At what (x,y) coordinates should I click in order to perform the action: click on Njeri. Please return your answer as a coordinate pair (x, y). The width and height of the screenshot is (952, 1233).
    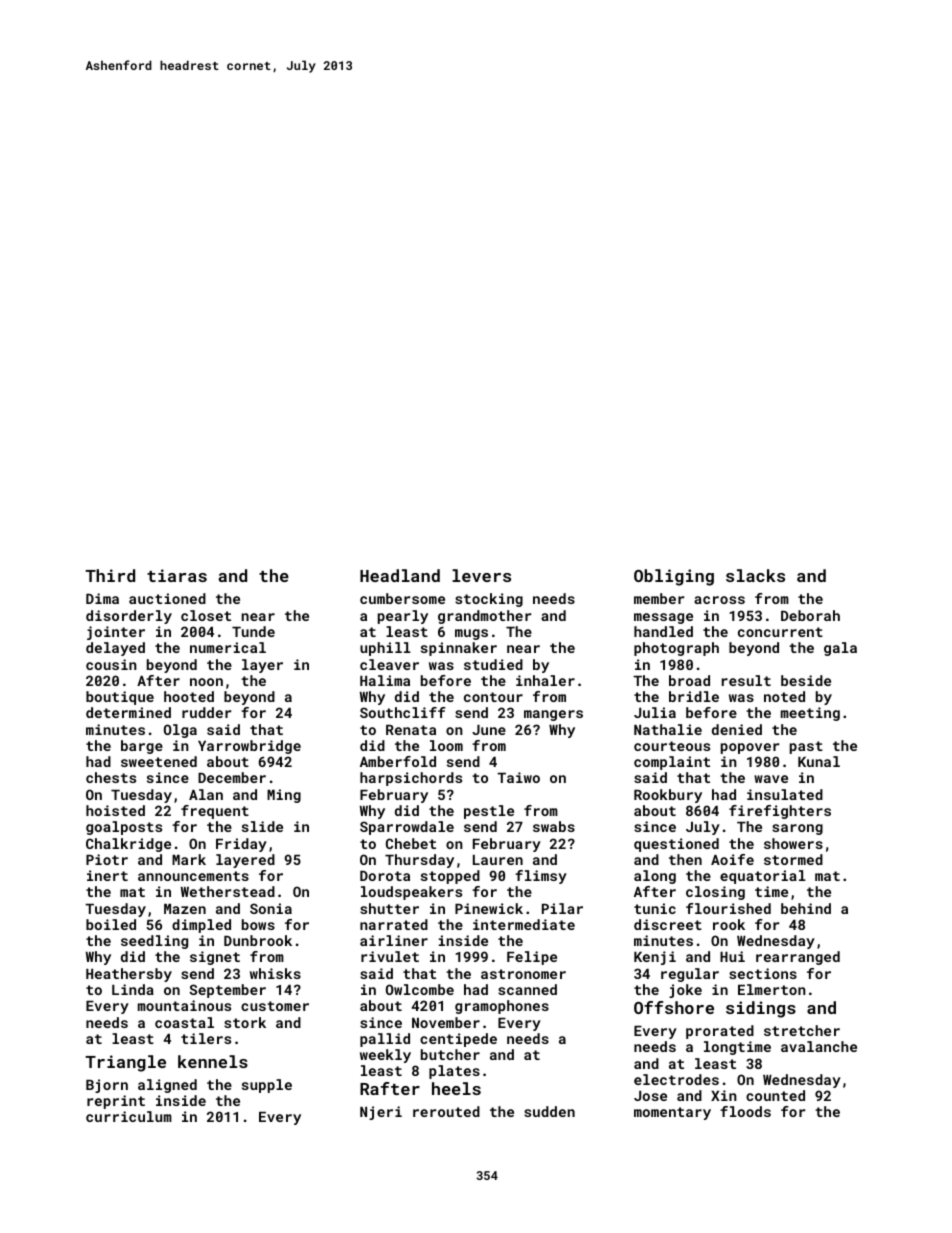
    Looking at the image, I should click on (381, 1113).
